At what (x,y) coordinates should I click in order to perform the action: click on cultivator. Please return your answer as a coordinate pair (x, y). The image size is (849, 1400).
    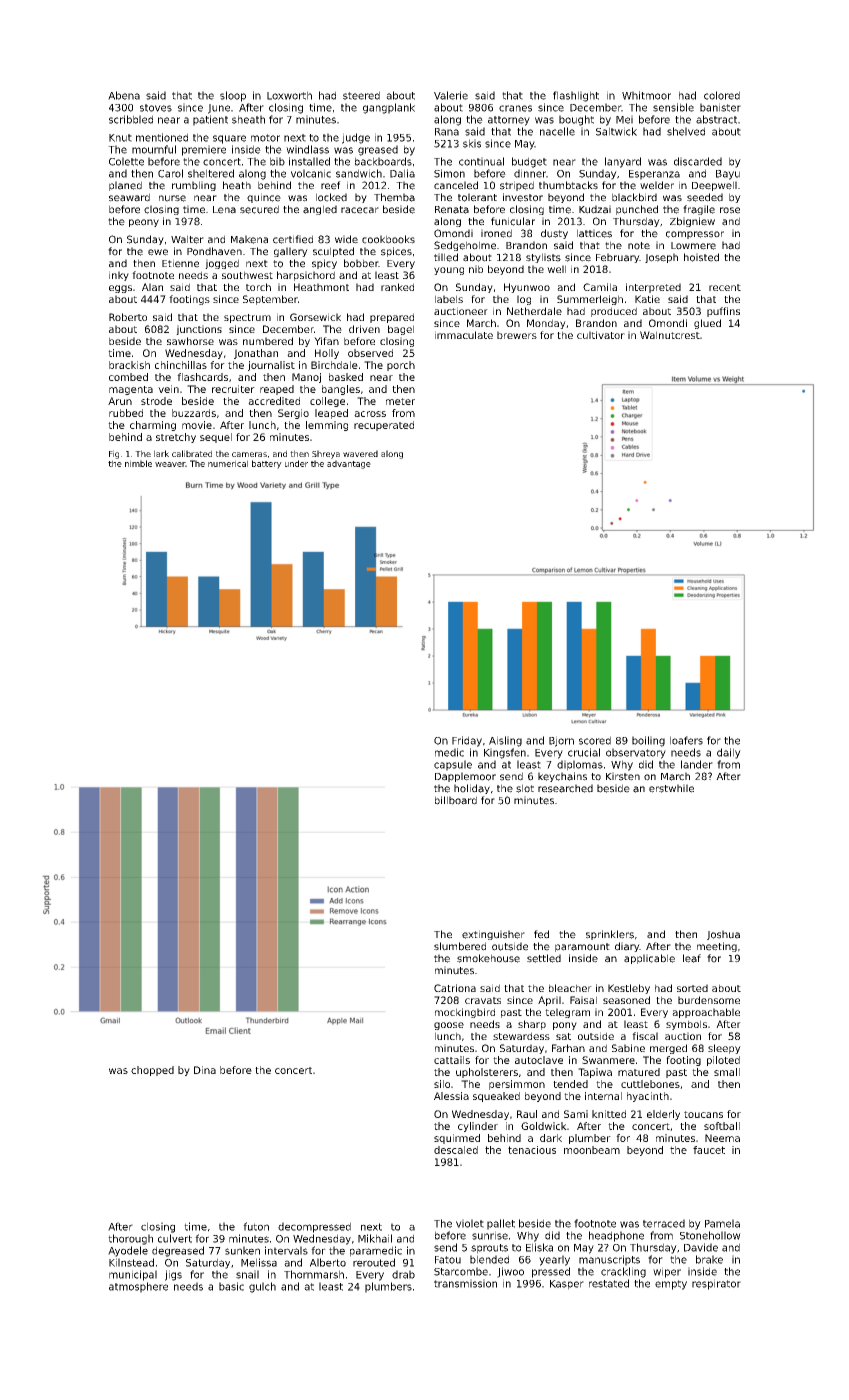
    Looking at the image, I should click on (601, 335).
